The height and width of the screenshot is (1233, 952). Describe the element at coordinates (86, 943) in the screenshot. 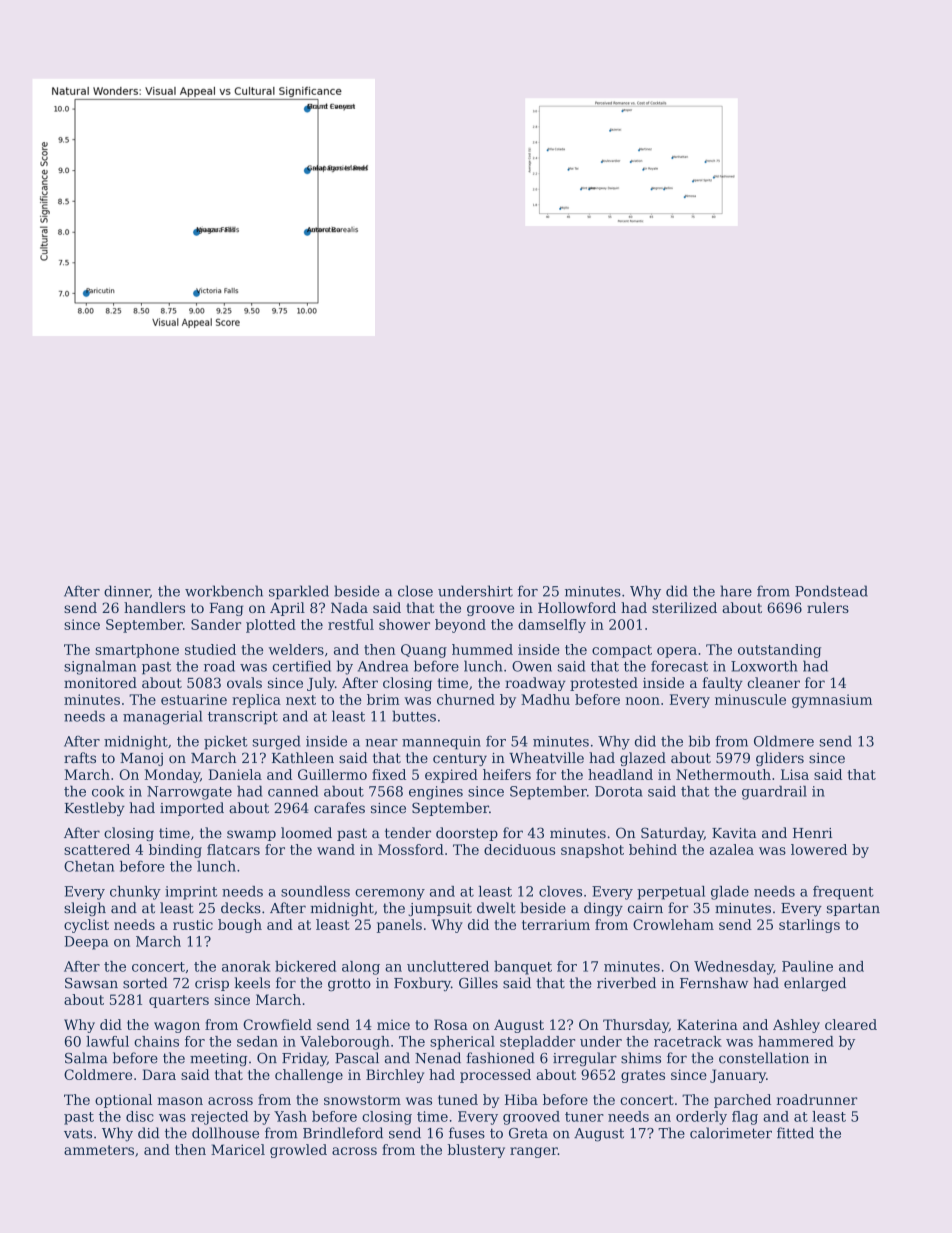

I see `Deepa` at that location.
